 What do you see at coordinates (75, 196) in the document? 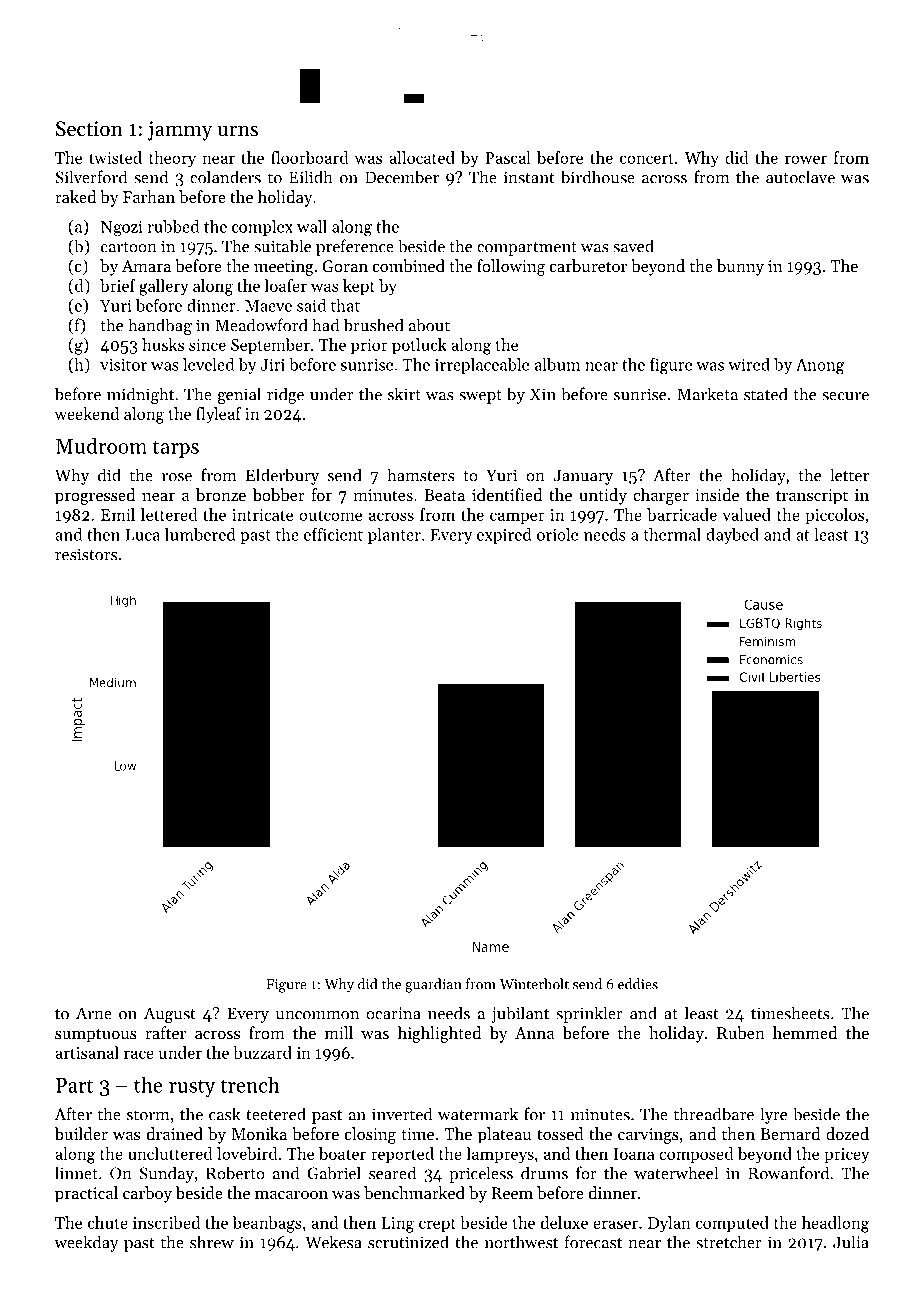
I see `raked` at bounding box center [75, 196].
